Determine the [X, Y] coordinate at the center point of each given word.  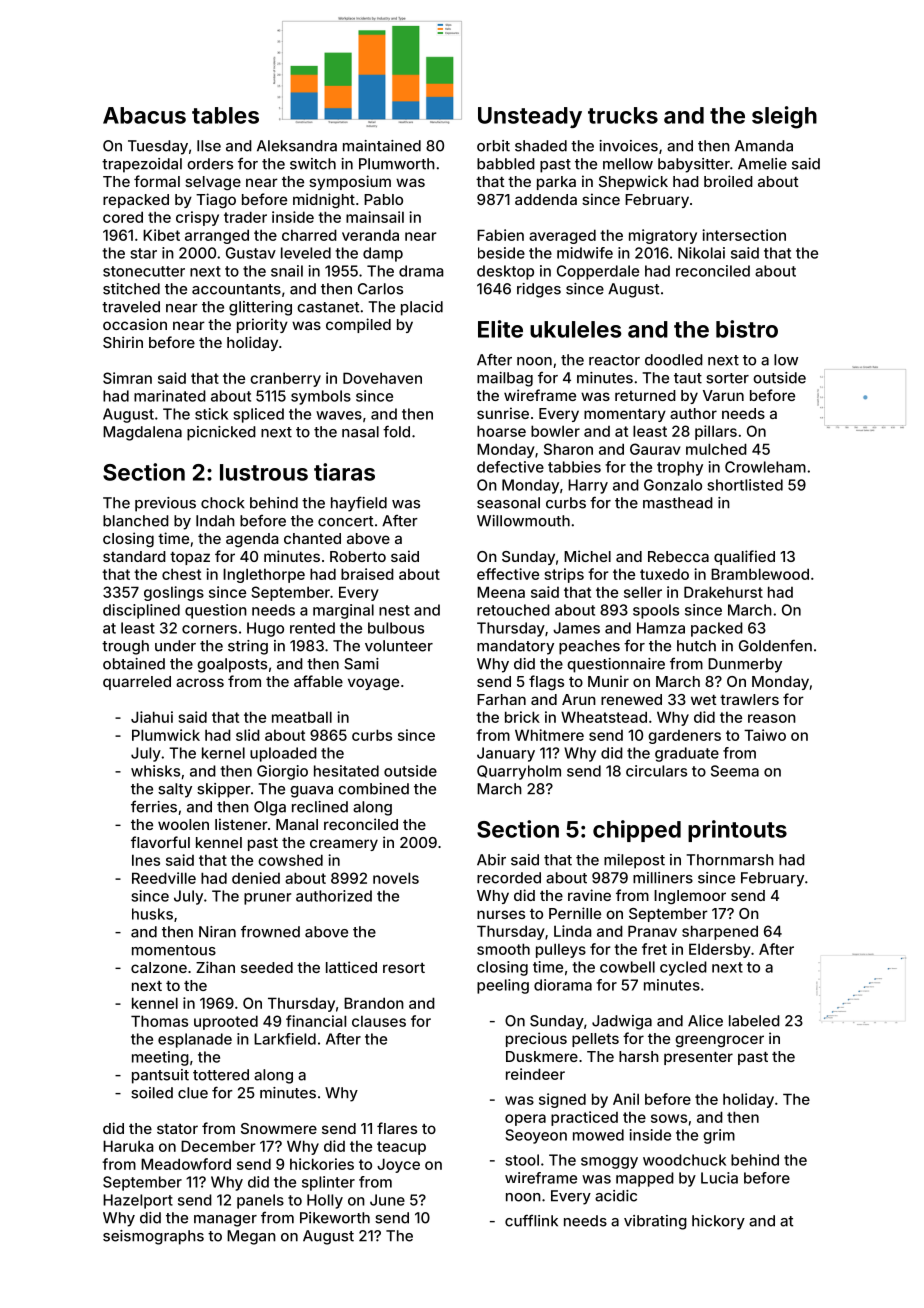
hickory [718, 1222]
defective [510, 467]
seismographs [153, 1237]
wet [704, 700]
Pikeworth [335, 1218]
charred [309, 235]
